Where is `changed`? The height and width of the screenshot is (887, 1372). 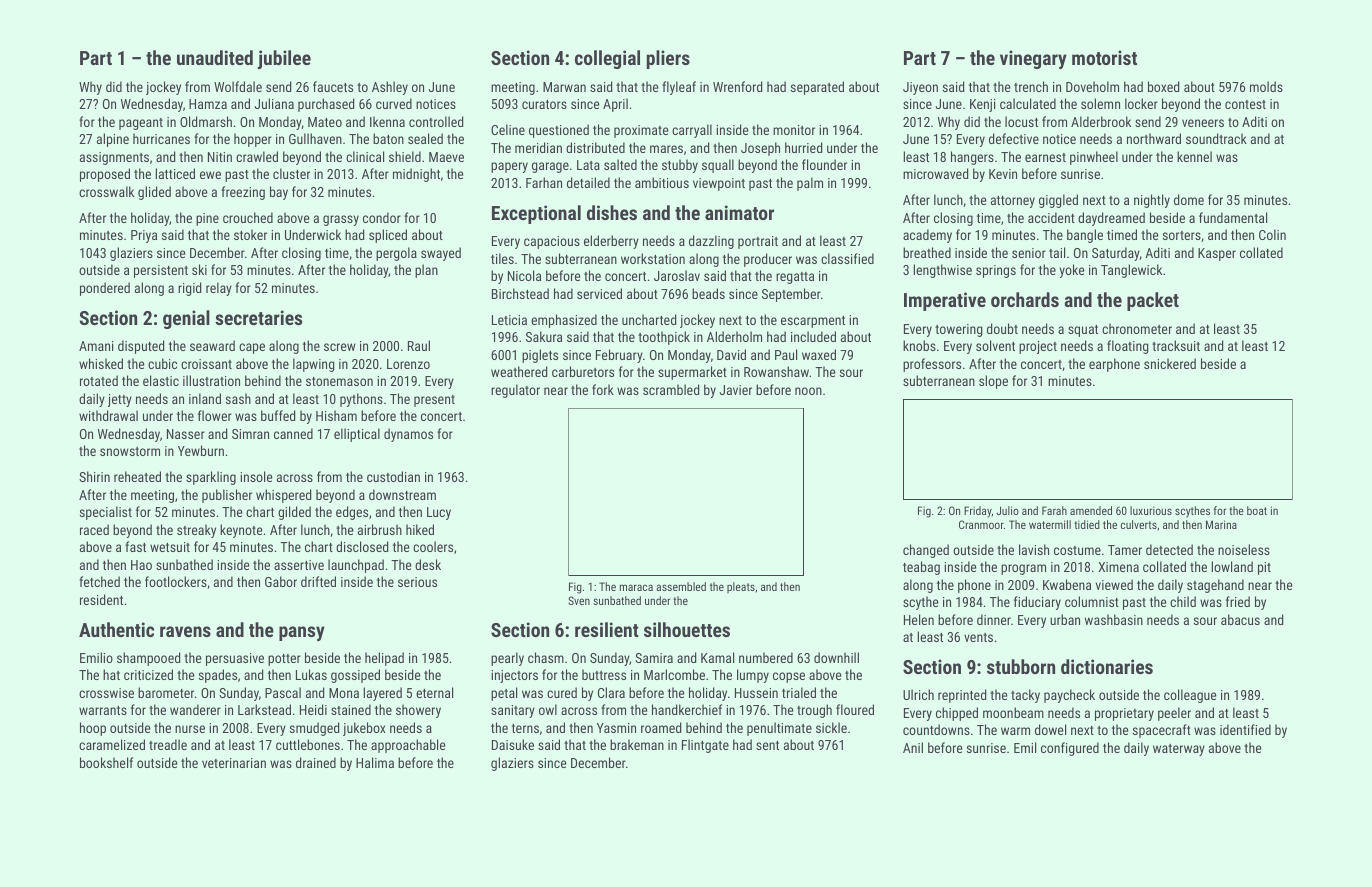 changed is located at coordinates (926, 551).
